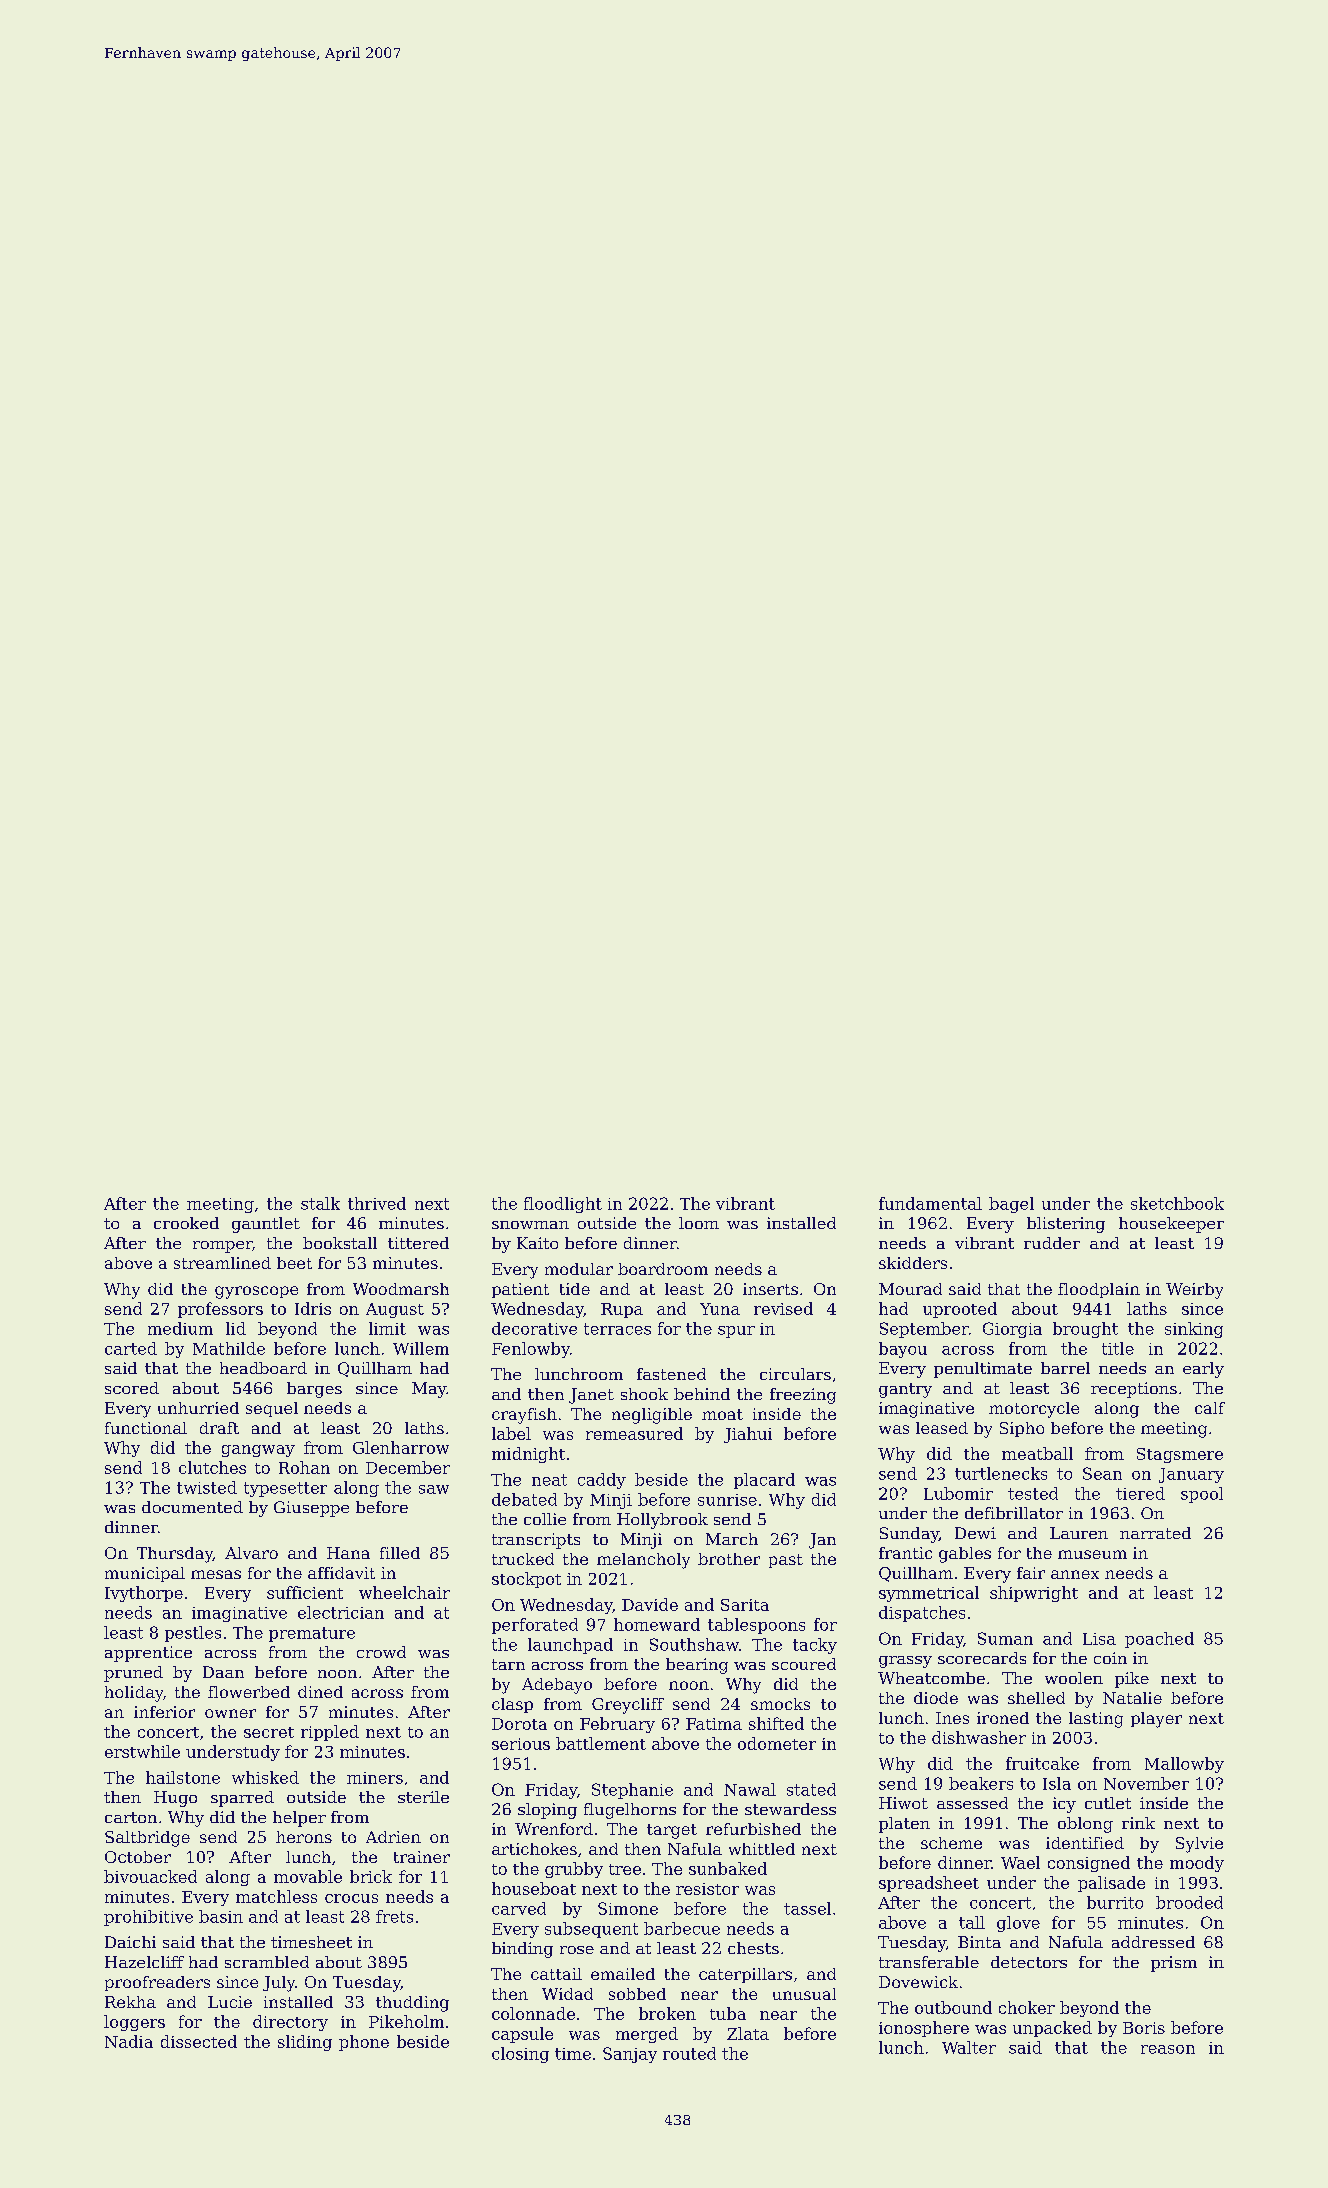 This screenshot has height=2188, width=1328. What do you see at coordinates (251, 1553) in the screenshot?
I see `Alvaro` at bounding box center [251, 1553].
